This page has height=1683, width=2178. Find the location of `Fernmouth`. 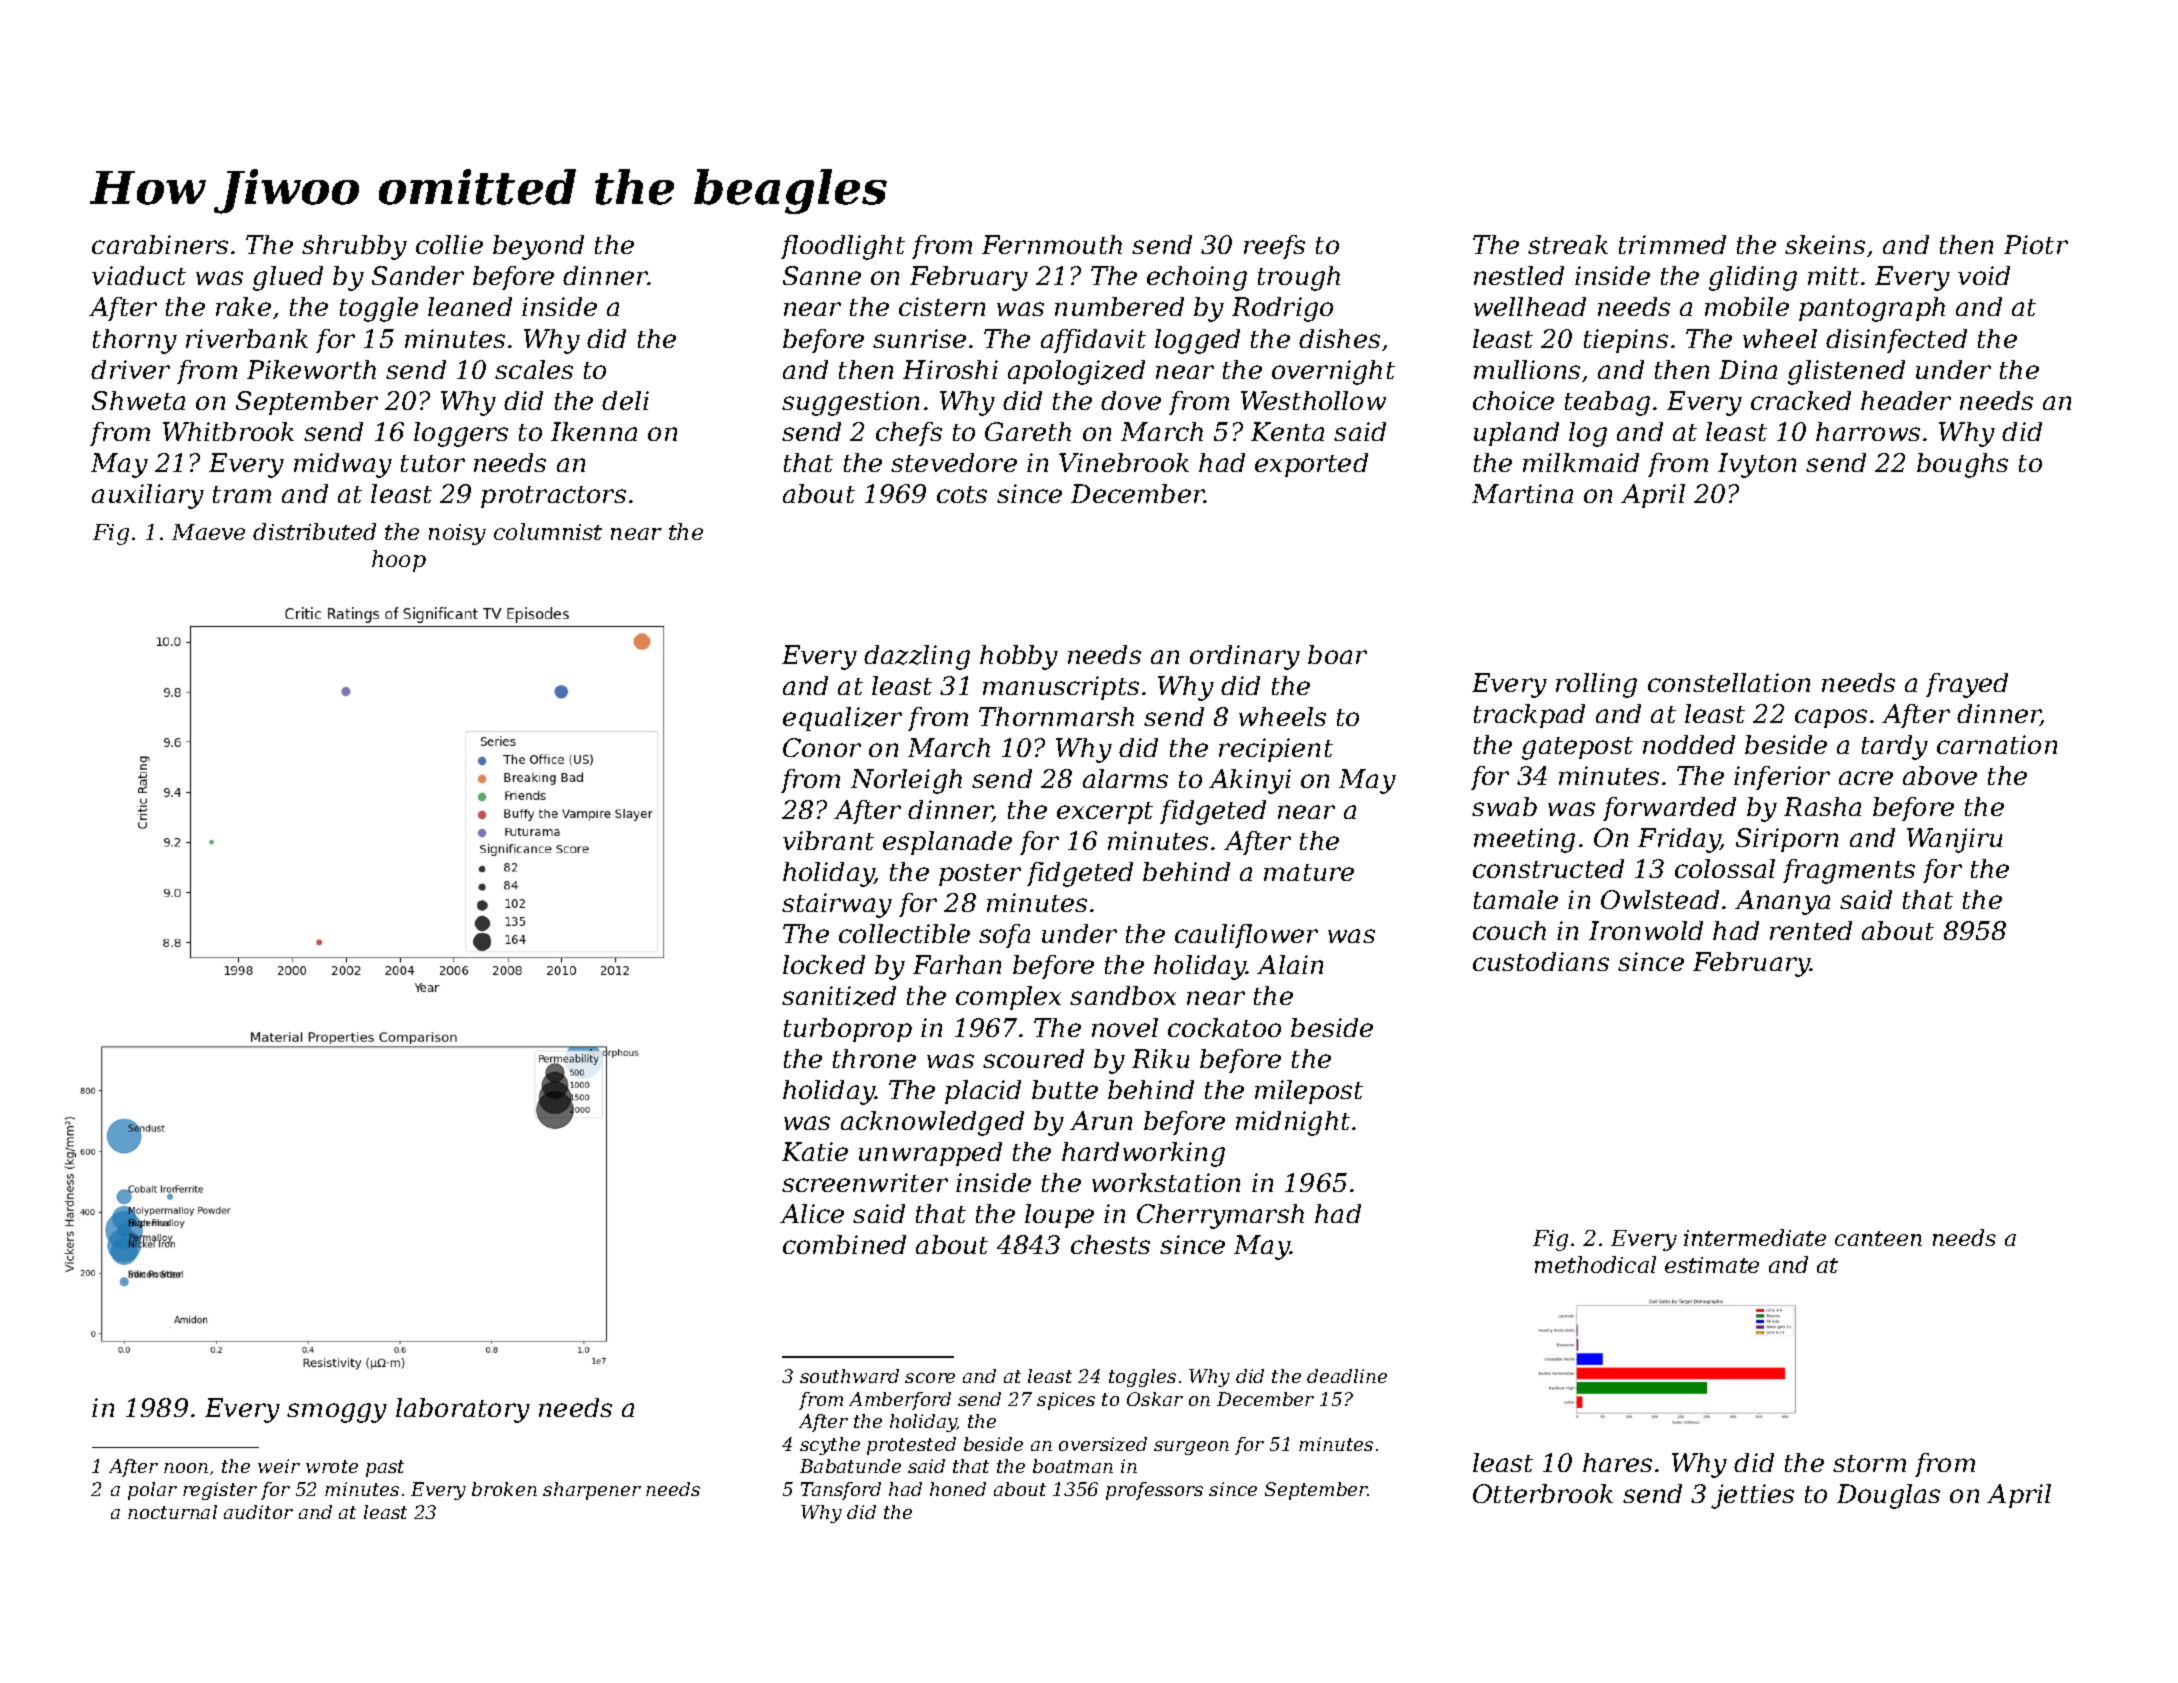

Fernmouth is located at coordinates (1052, 244).
